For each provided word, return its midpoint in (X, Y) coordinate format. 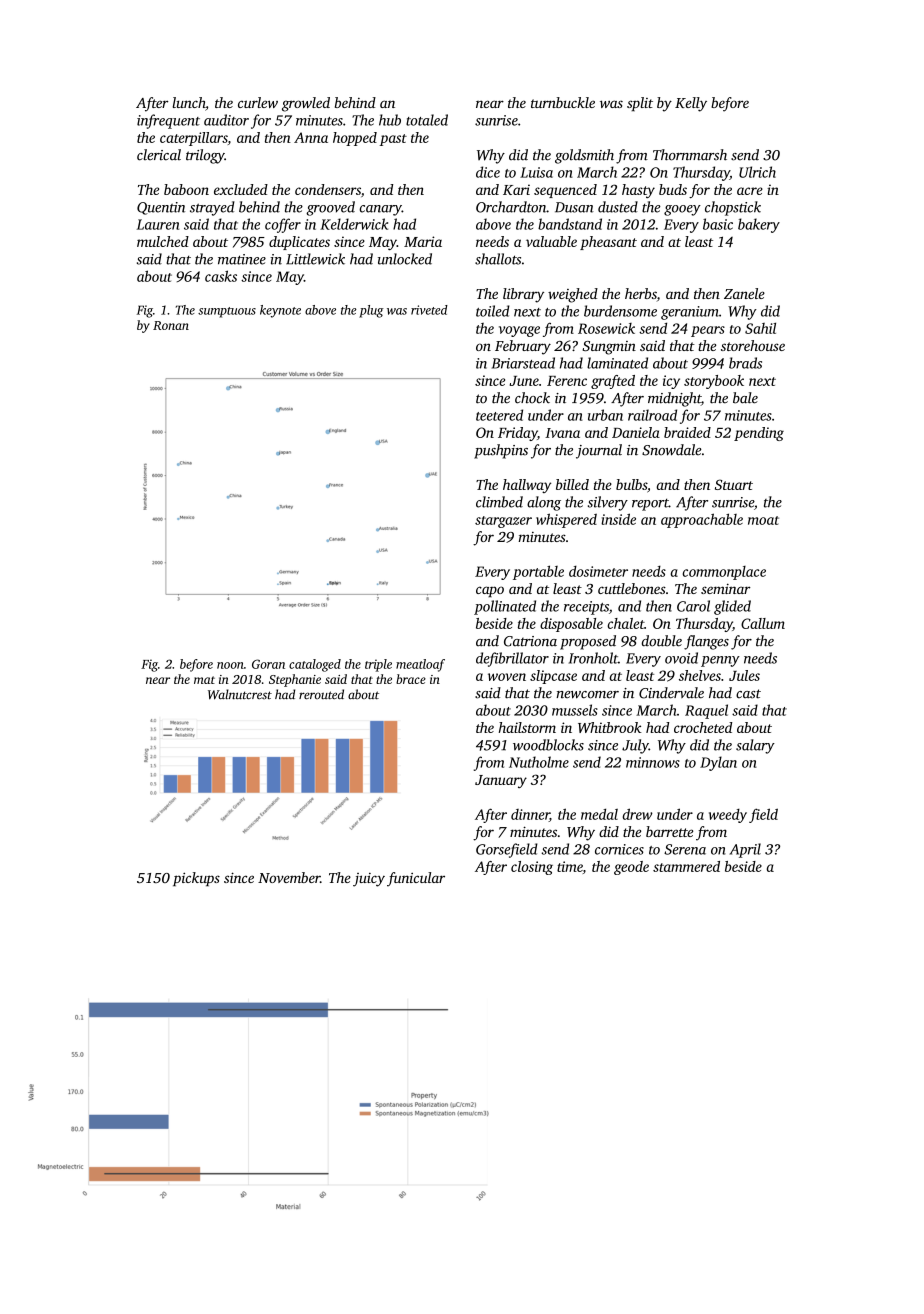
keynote (280, 311)
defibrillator (512, 659)
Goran (268, 664)
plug (371, 311)
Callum (763, 623)
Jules (744, 675)
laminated (617, 363)
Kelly (691, 104)
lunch (189, 104)
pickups (196, 879)
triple (378, 665)
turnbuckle (563, 102)
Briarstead (523, 363)
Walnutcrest (240, 694)
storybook (714, 382)
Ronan (171, 325)
